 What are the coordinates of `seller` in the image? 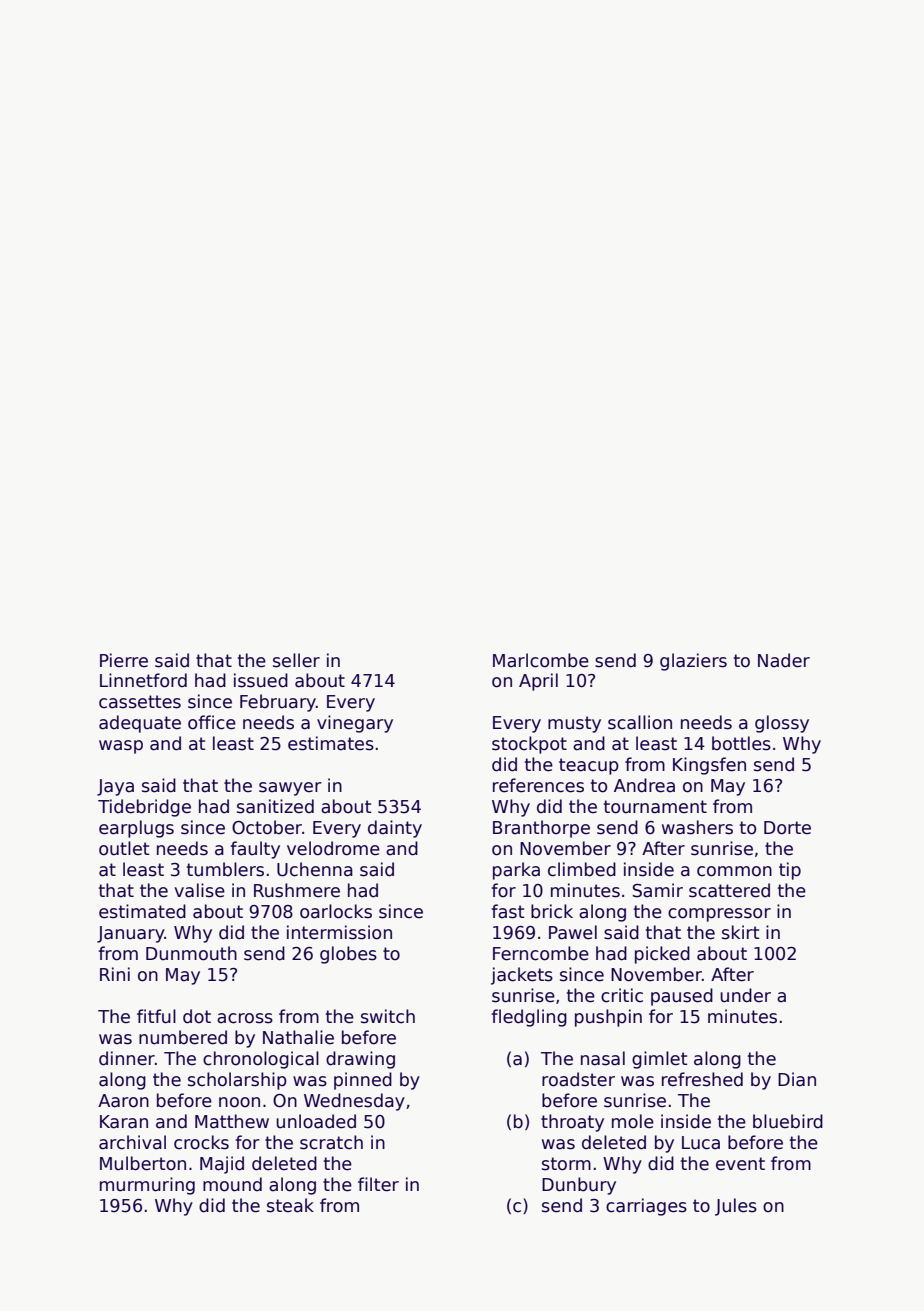 It's located at (296, 660).
